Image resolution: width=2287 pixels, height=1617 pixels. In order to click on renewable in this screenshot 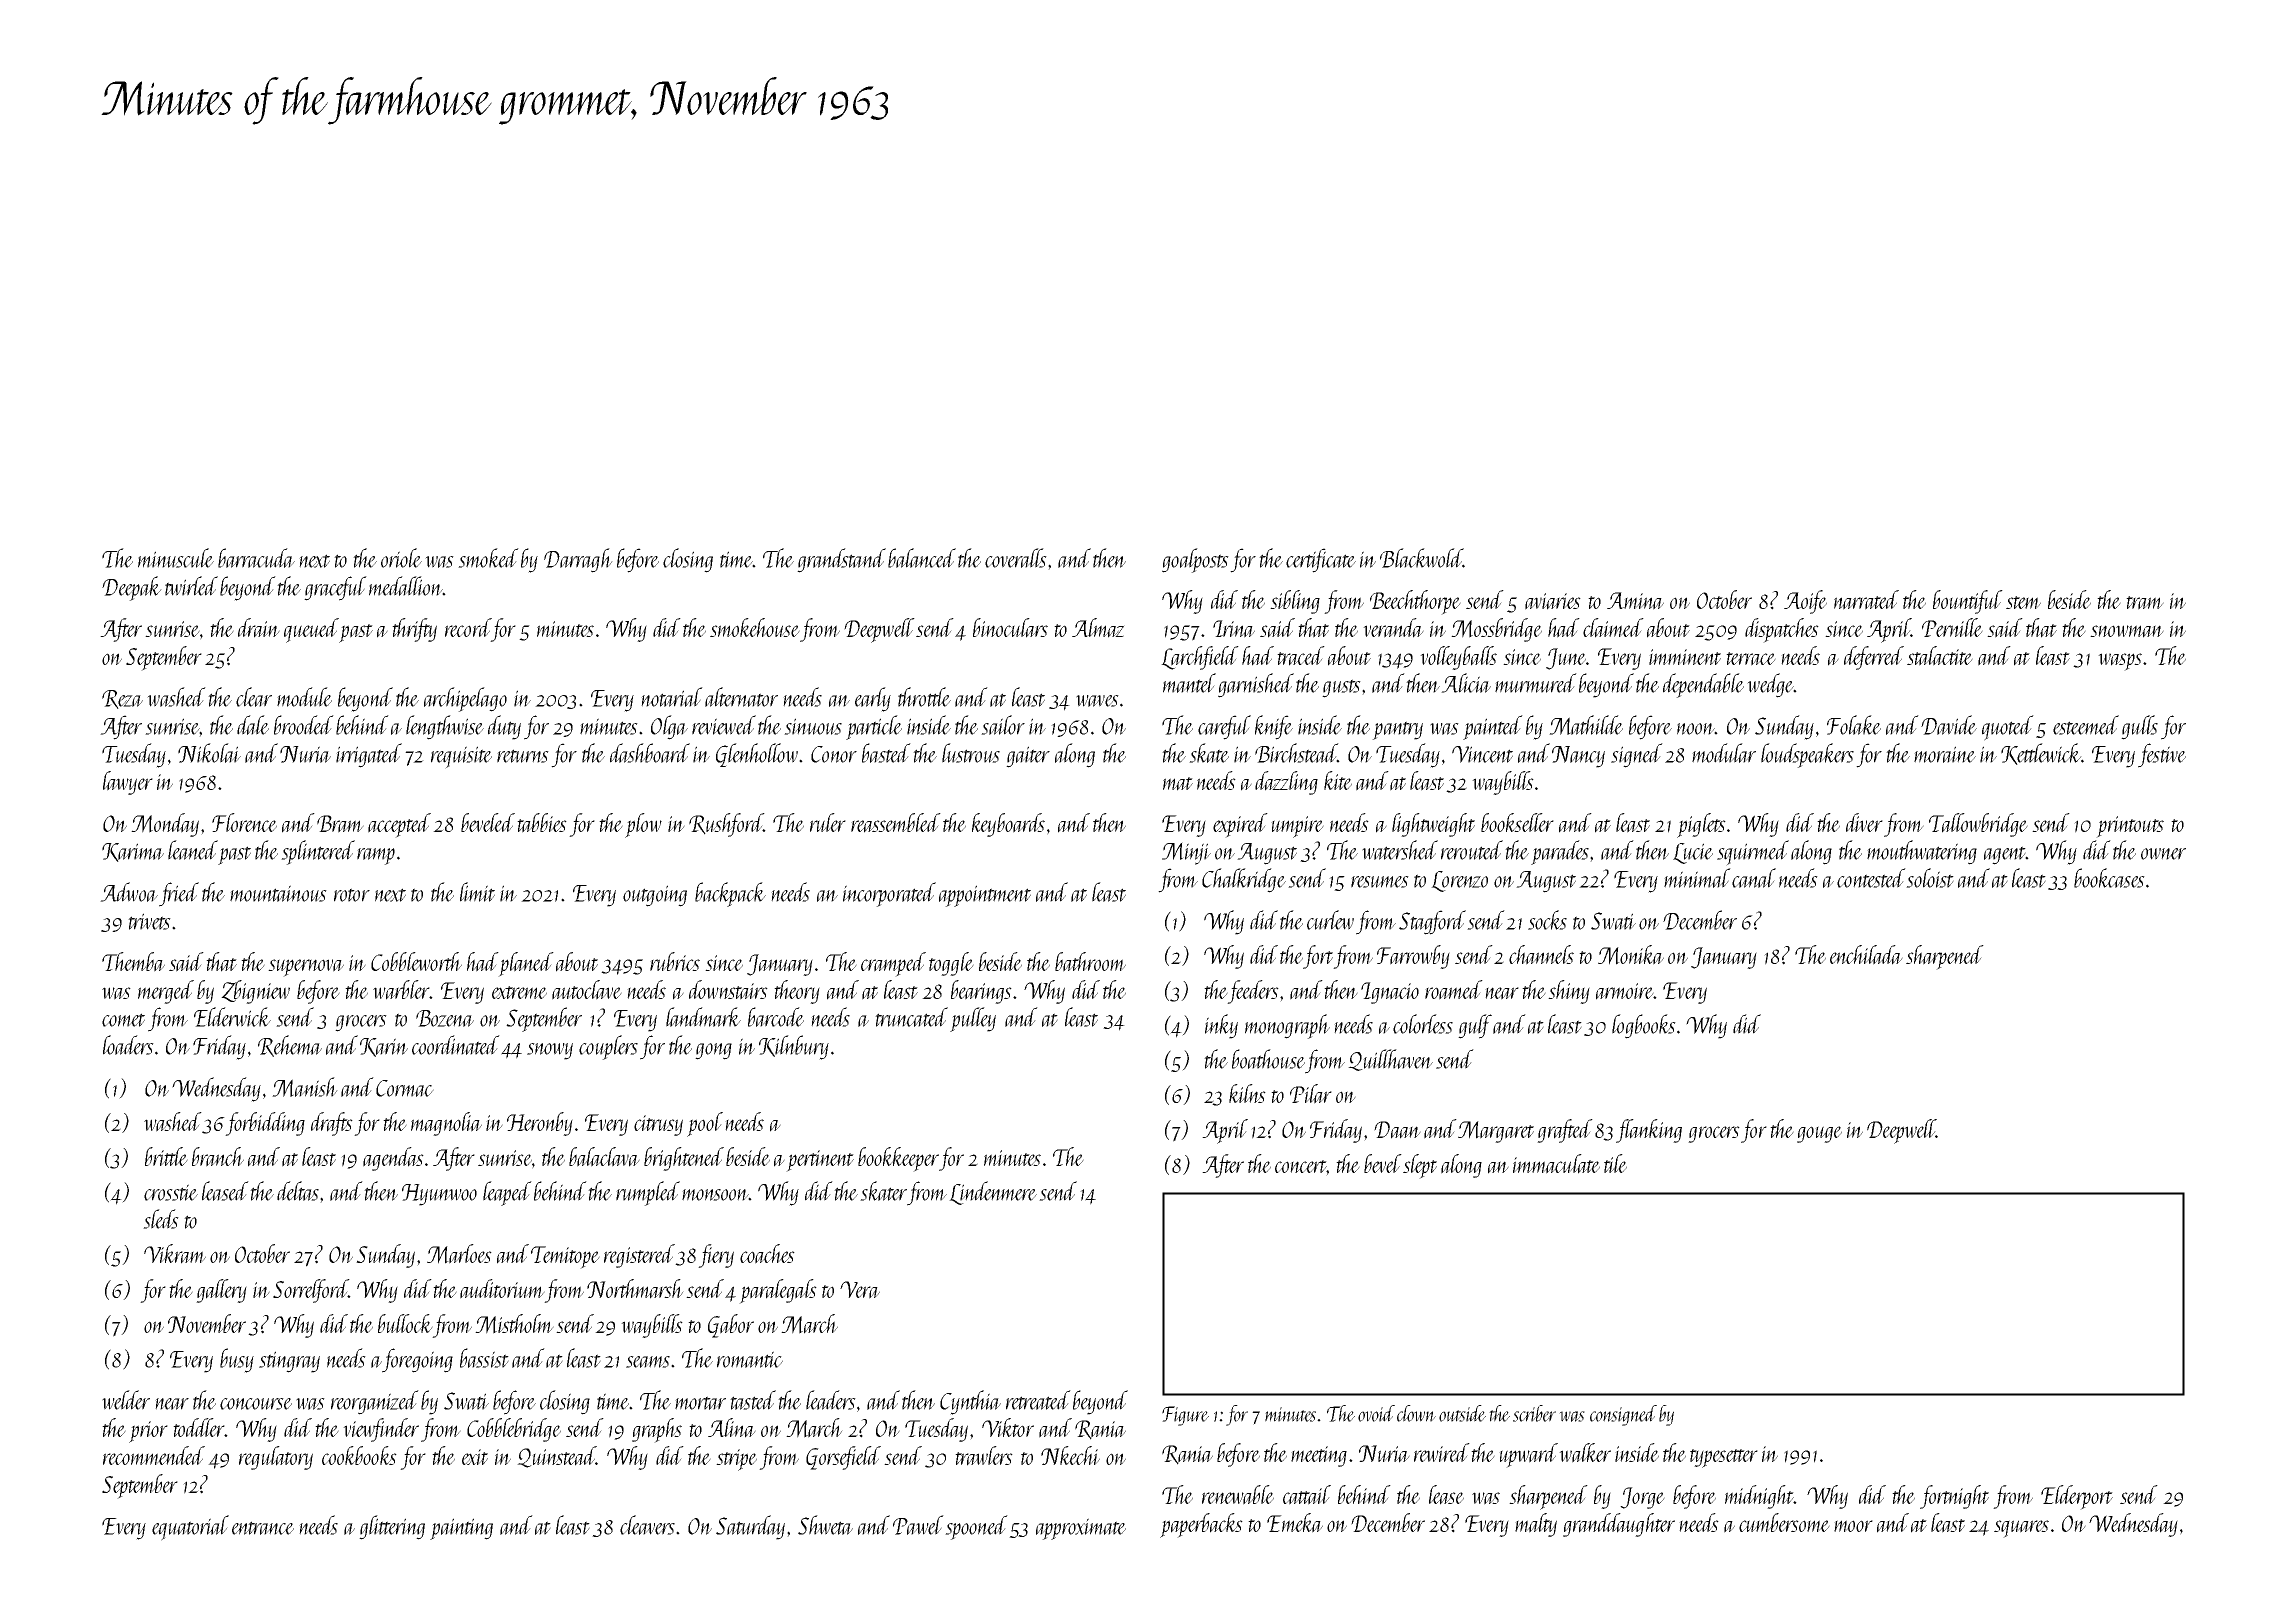, I will do `click(1238, 1495)`.
